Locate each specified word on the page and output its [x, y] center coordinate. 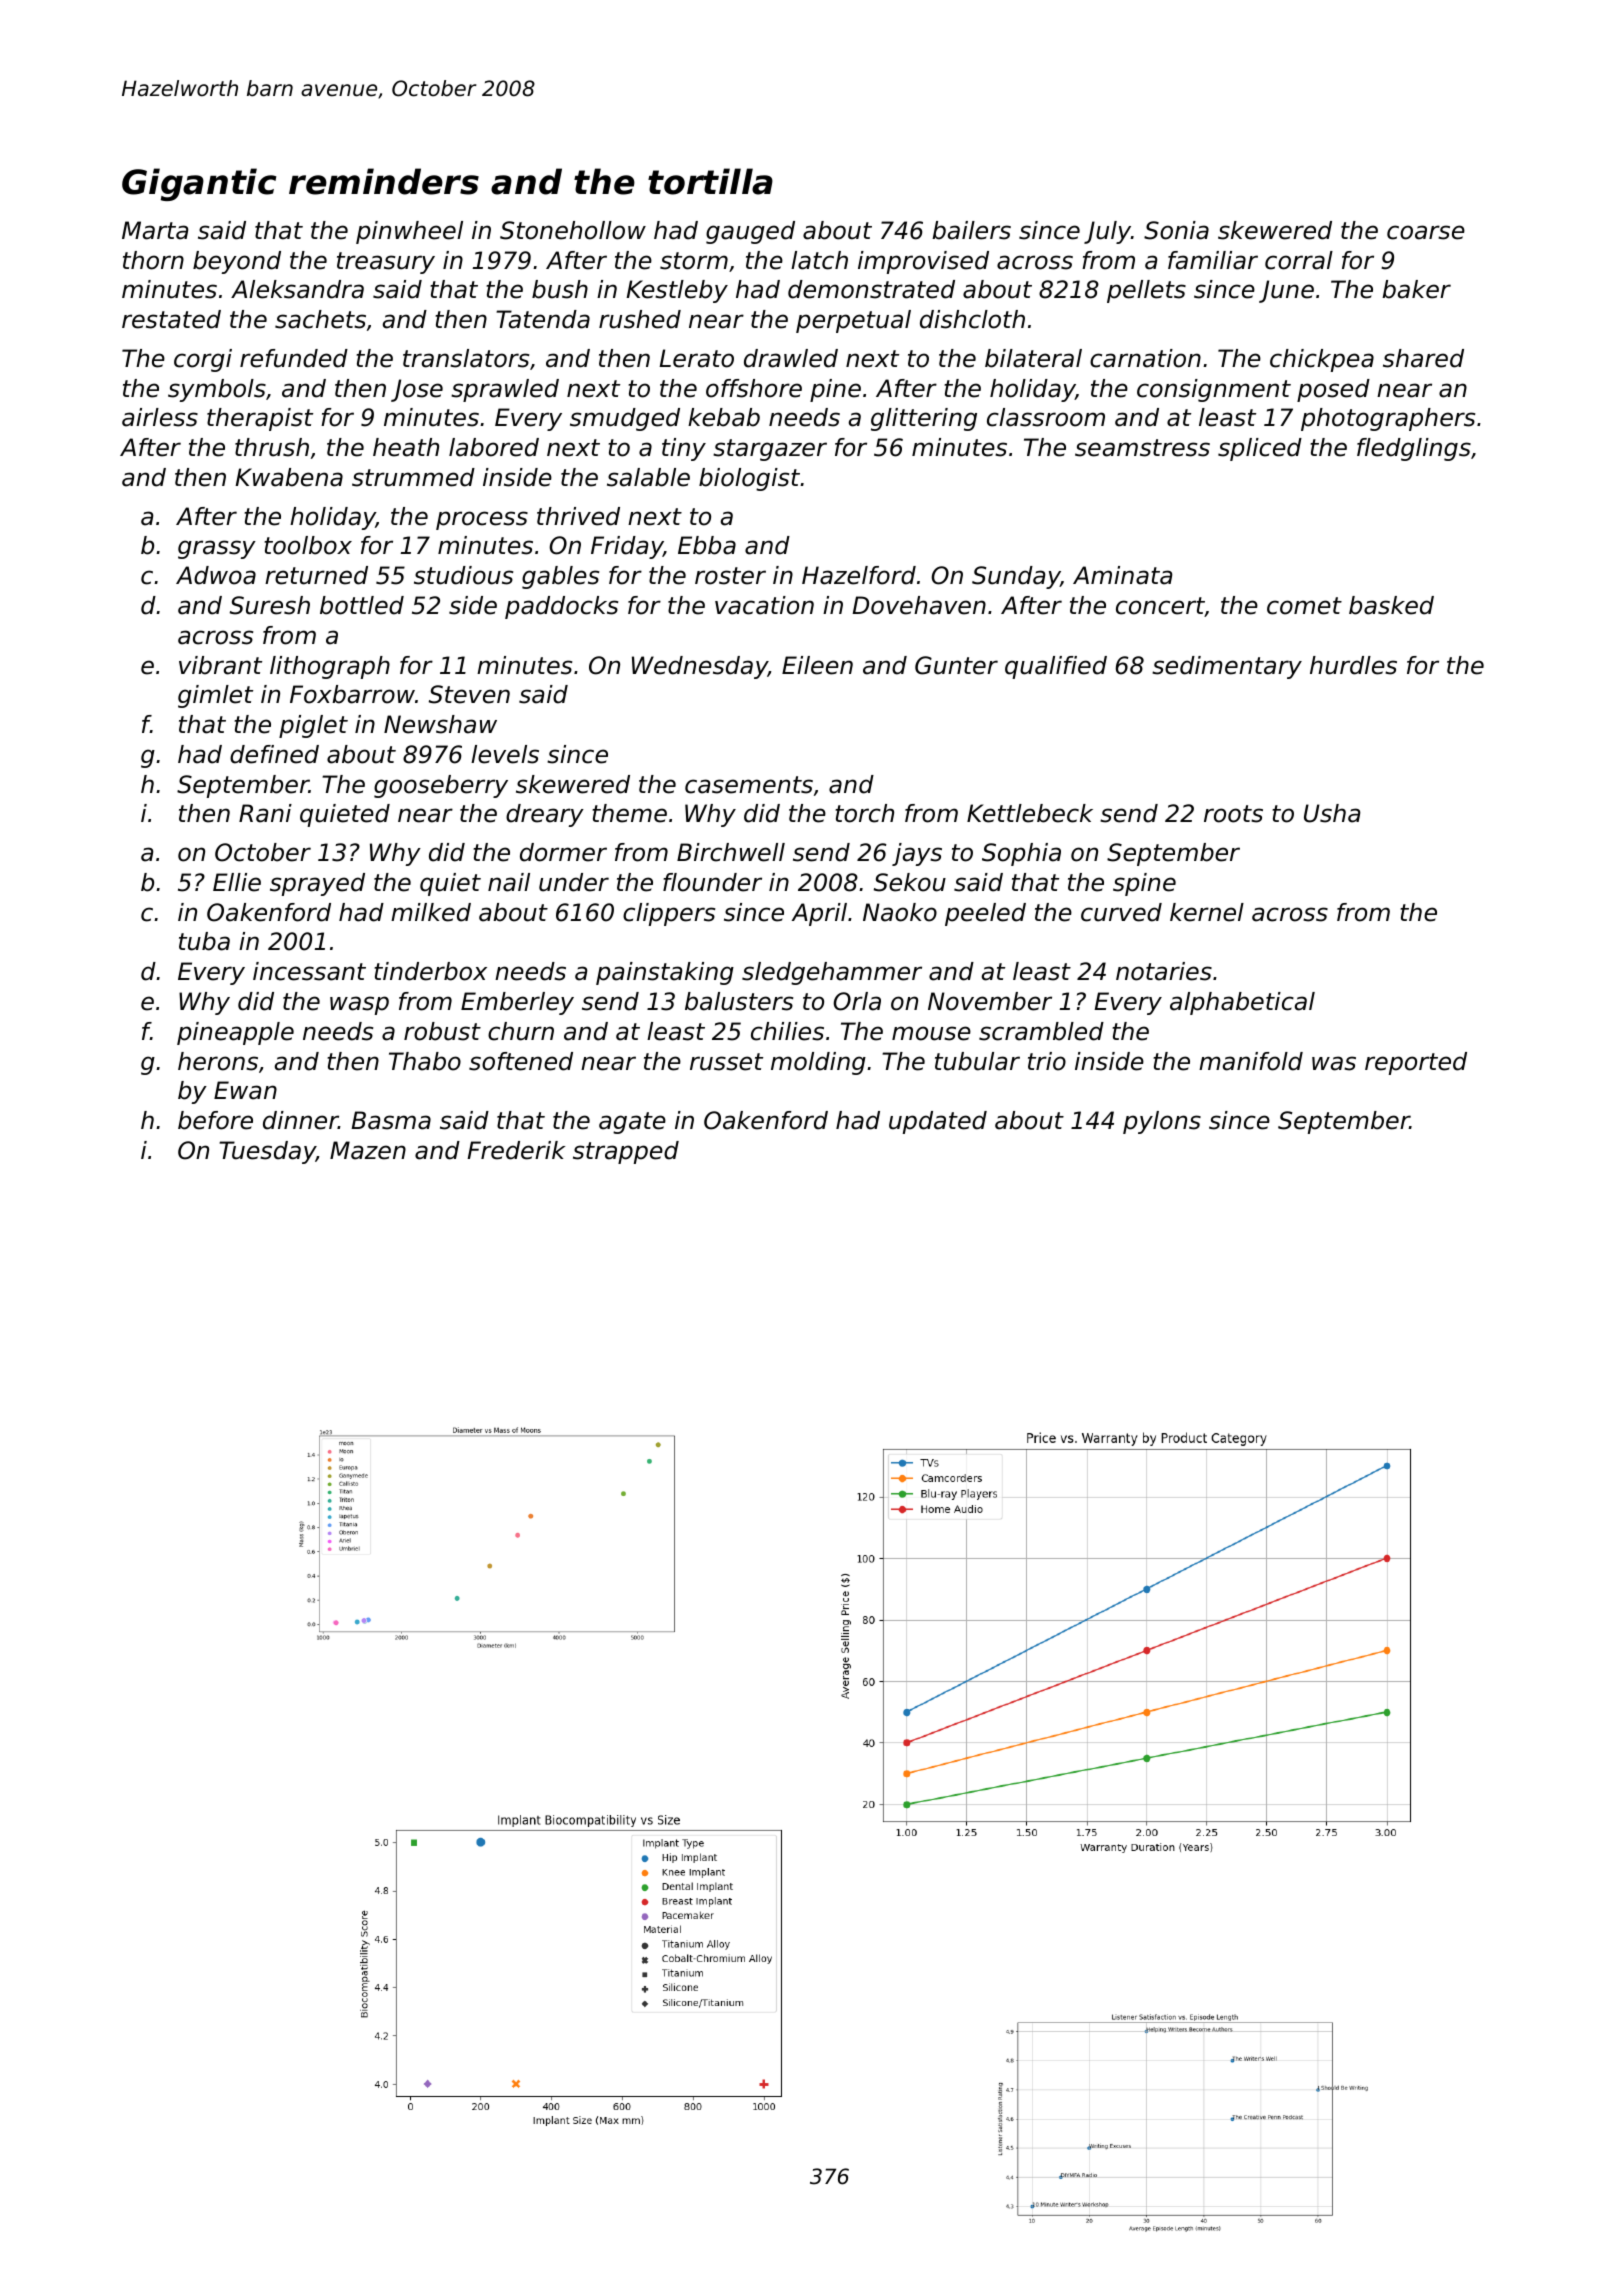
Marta [155, 230]
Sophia [1021, 854]
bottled [362, 605]
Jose [417, 390]
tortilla [710, 181]
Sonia [1176, 230]
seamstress [1142, 448]
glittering [924, 419]
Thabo [425, 1061]
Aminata [1122, 575]
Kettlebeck [1030, 813]
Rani [265, 813]
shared [1423, 358]
